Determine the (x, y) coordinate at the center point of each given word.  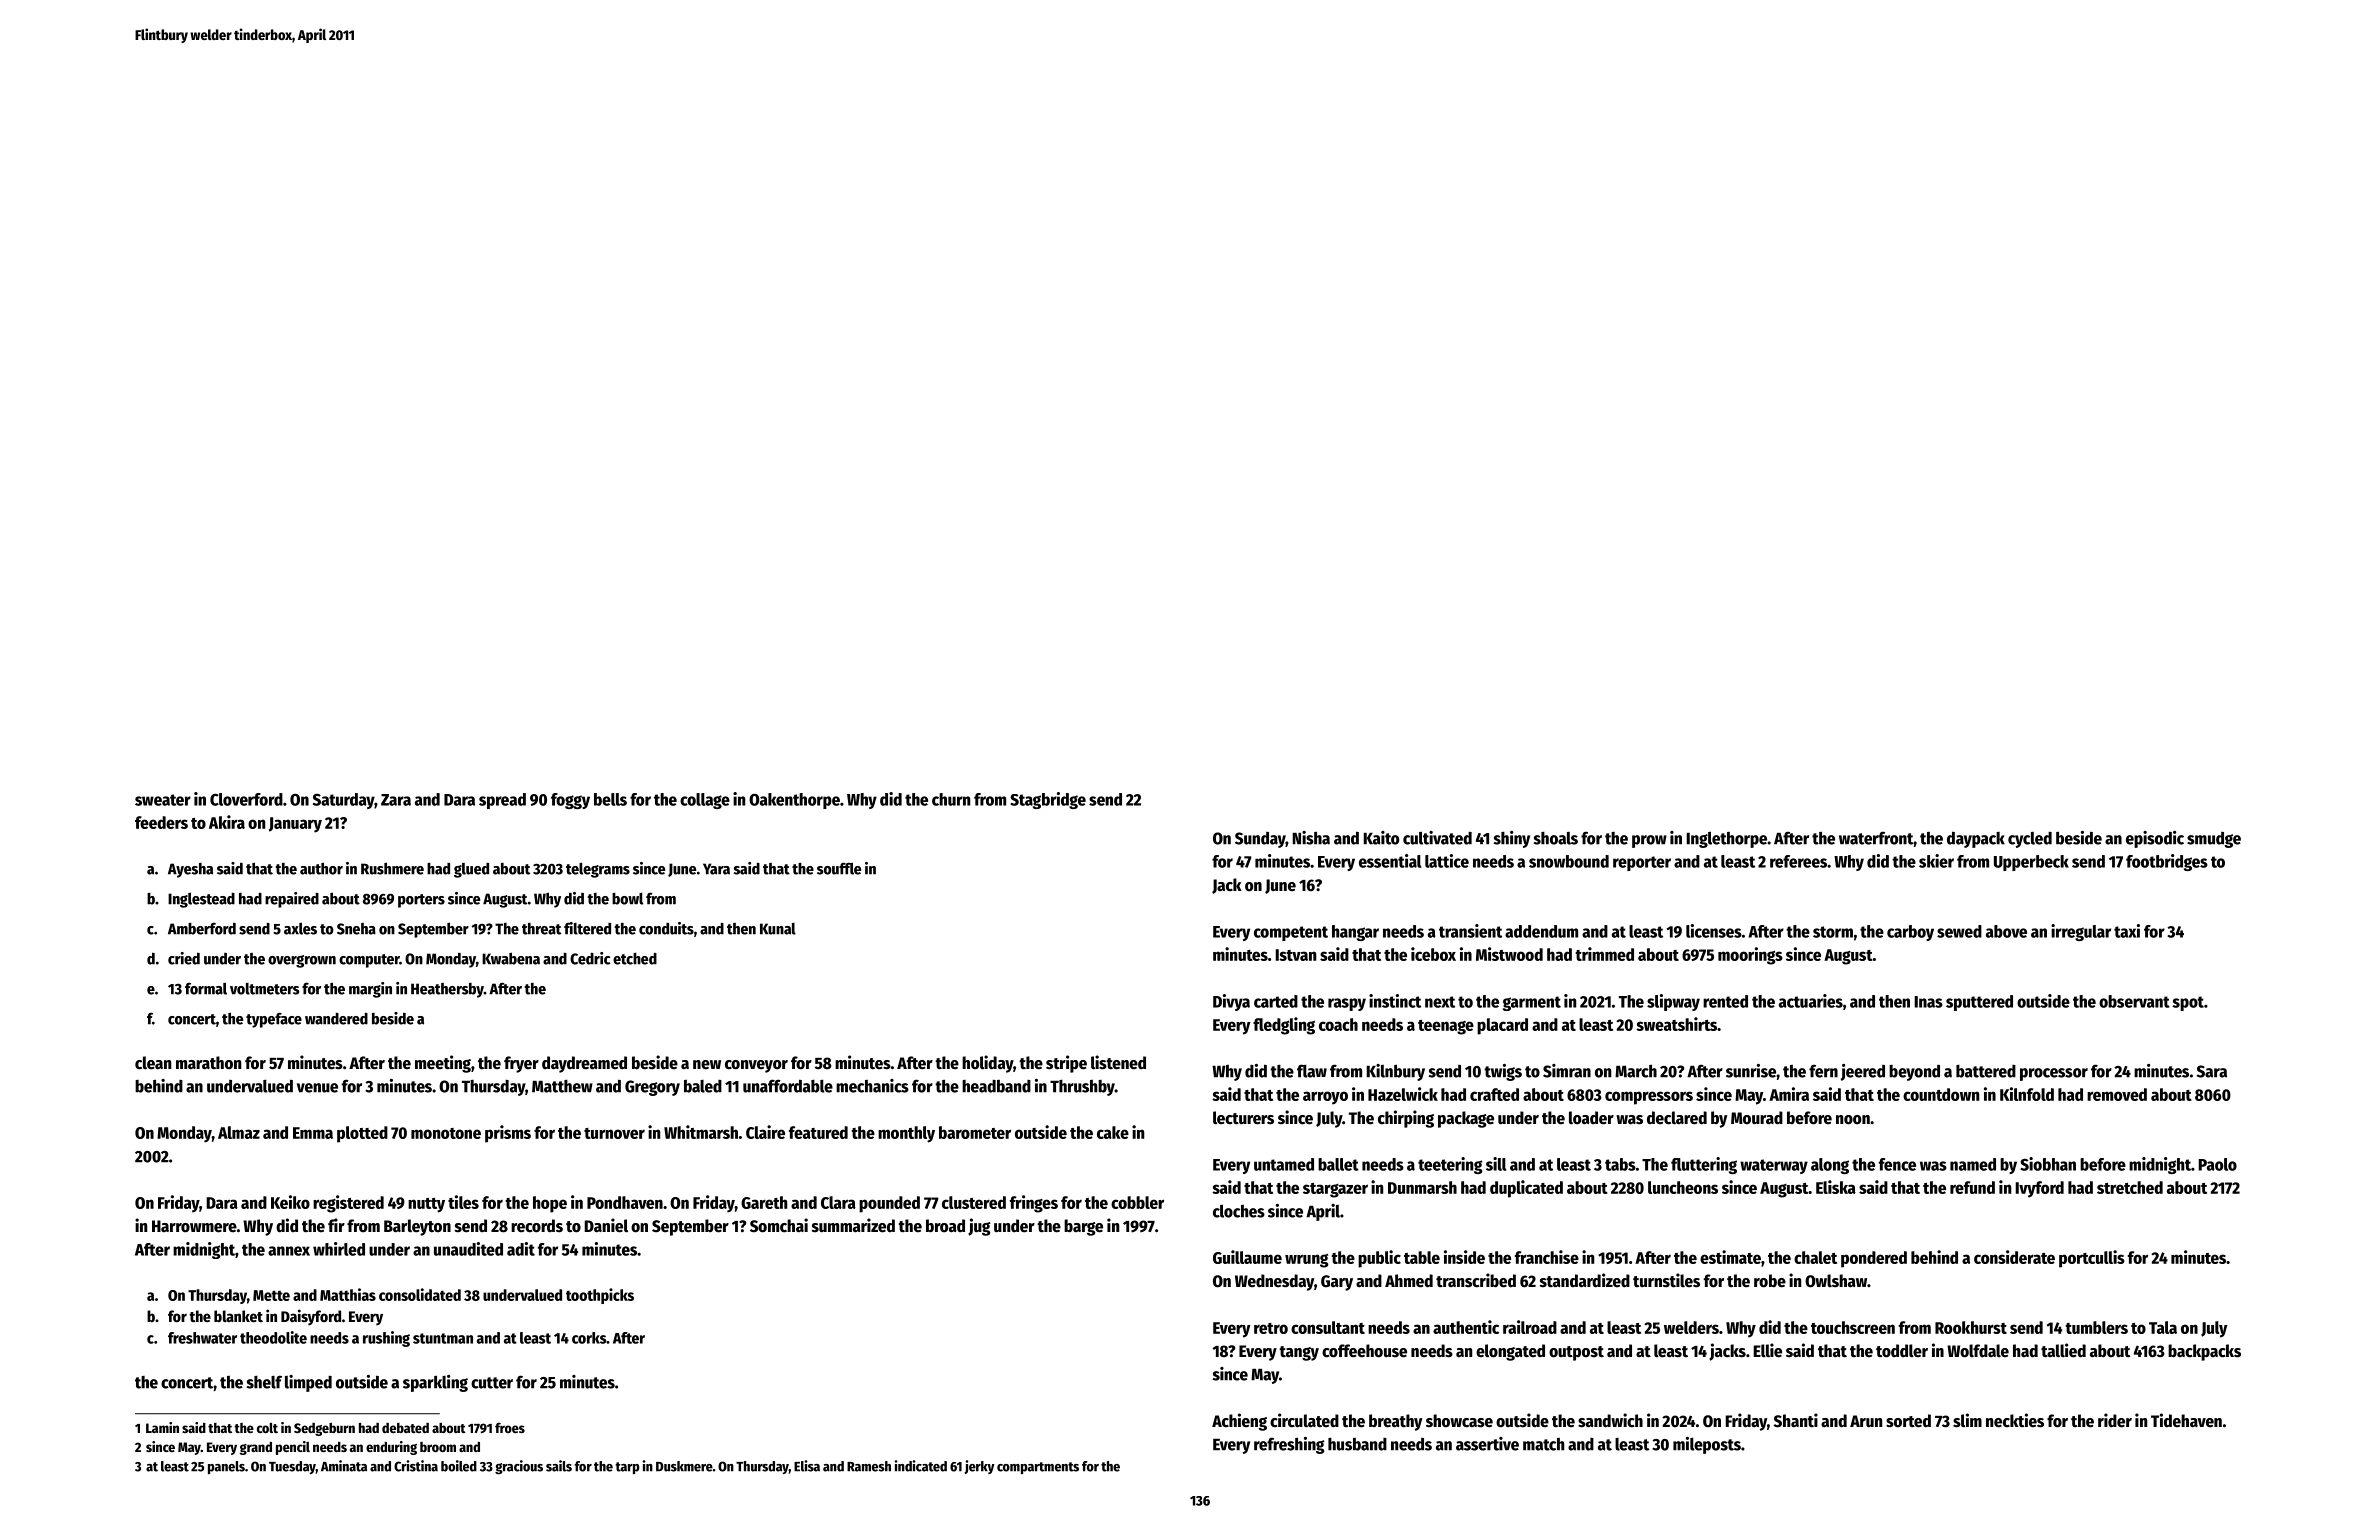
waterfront (1876, 838)
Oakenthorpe (794, 801)
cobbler (1137, 1202)
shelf (264, 1382)
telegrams (598, 870)
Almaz (239, 1132)
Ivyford (2039, 1189)
